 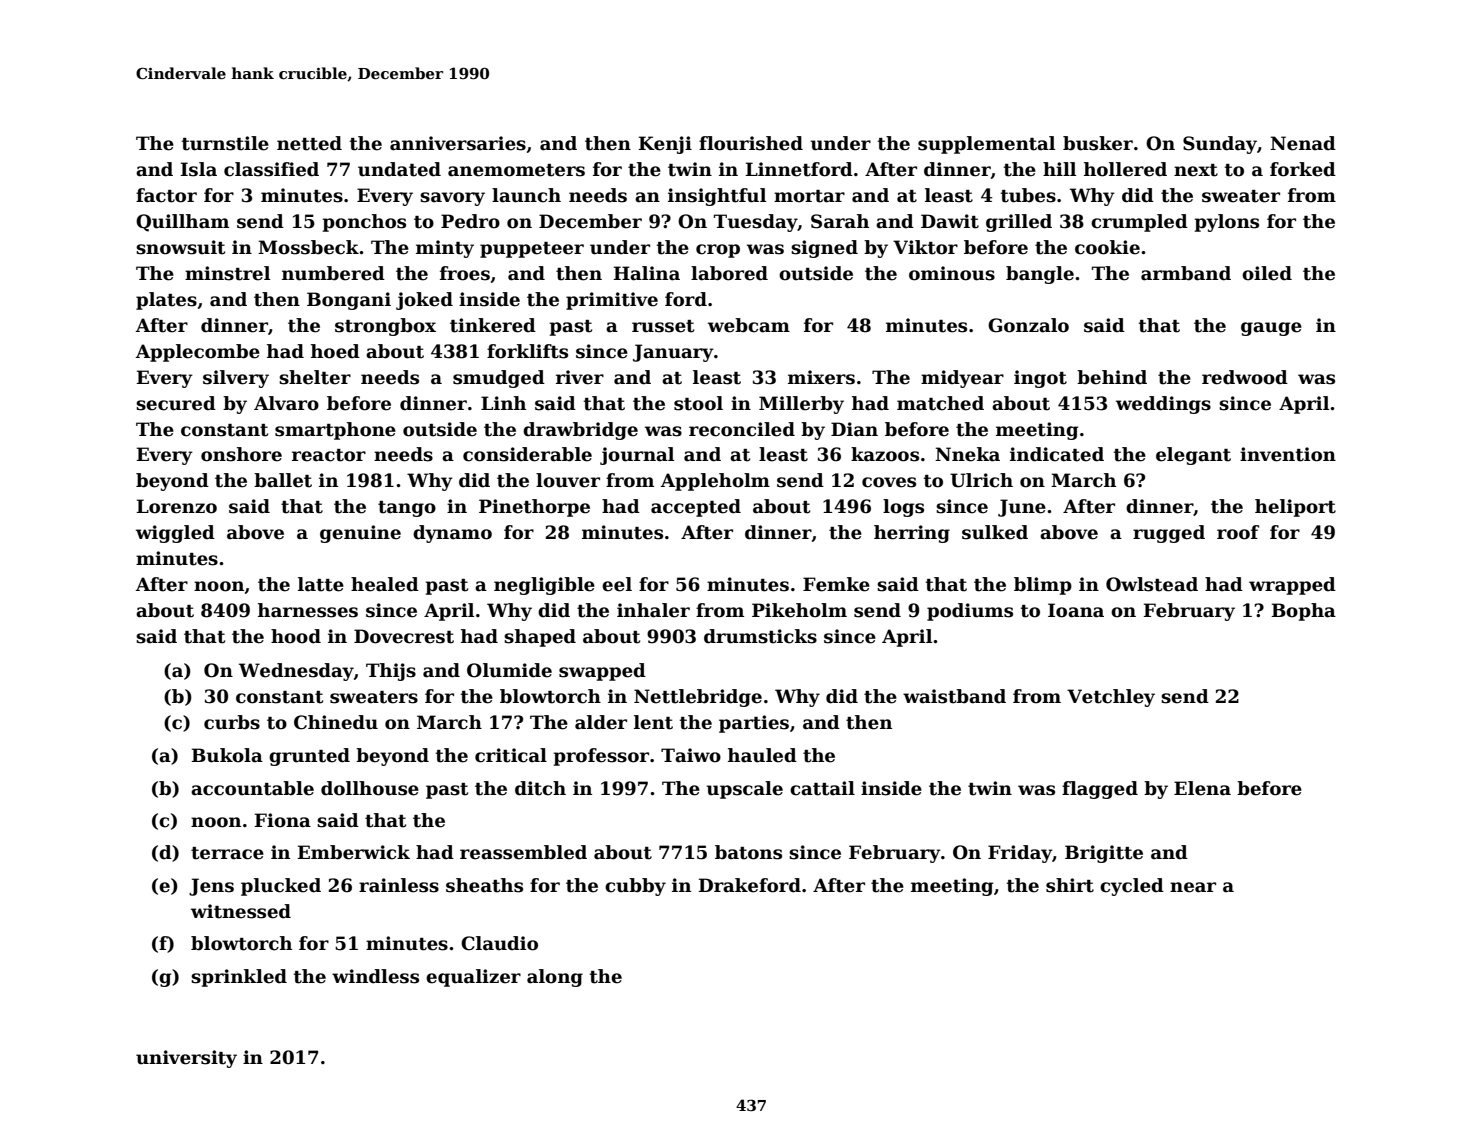 I want to click on Vetchley, so click(x=1111, y=698).
